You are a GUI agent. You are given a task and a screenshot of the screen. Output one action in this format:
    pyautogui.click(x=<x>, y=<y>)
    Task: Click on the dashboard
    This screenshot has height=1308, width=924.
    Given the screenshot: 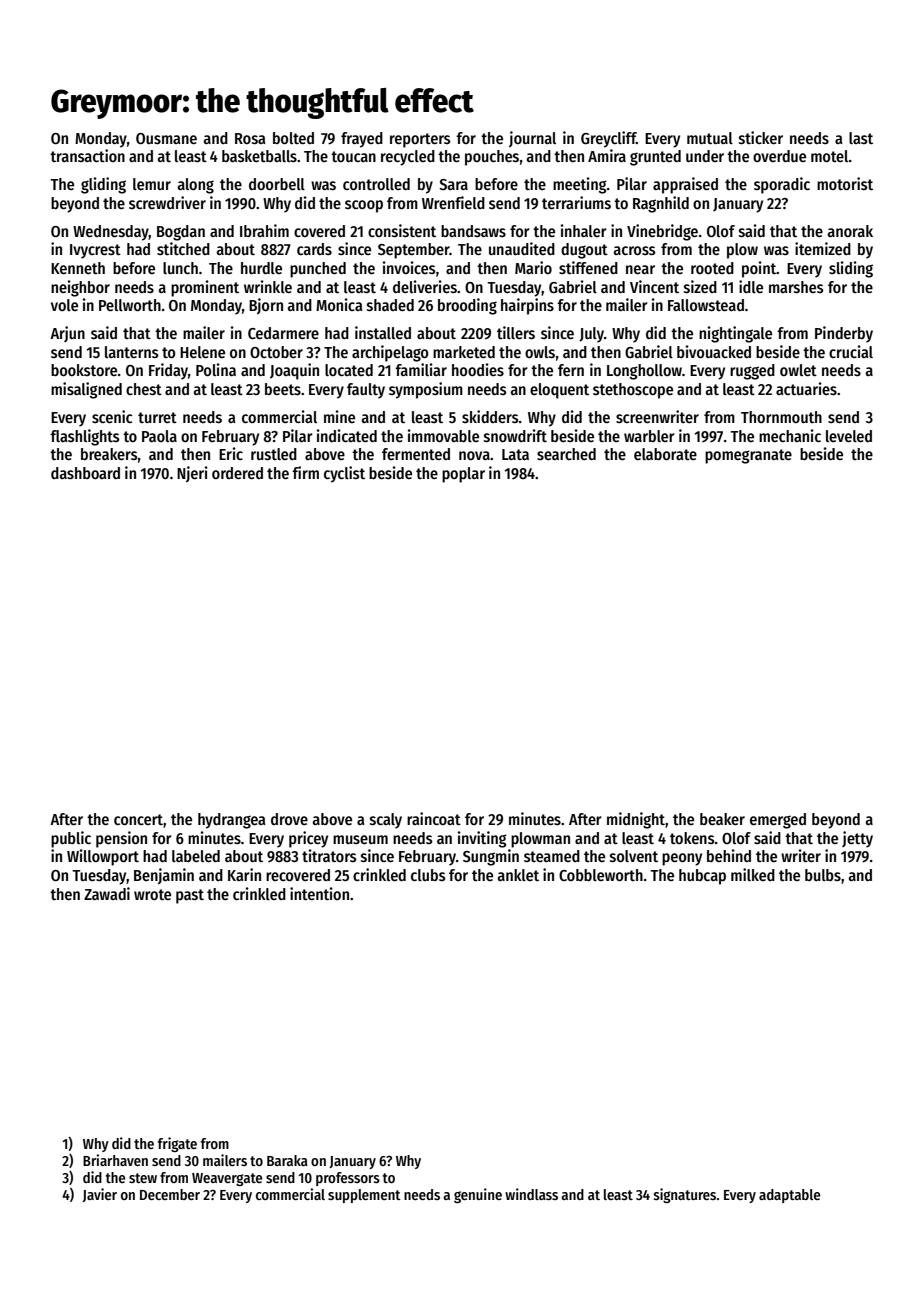 What is the action you would take?
    pyautogui.click(x=85, y=473)
